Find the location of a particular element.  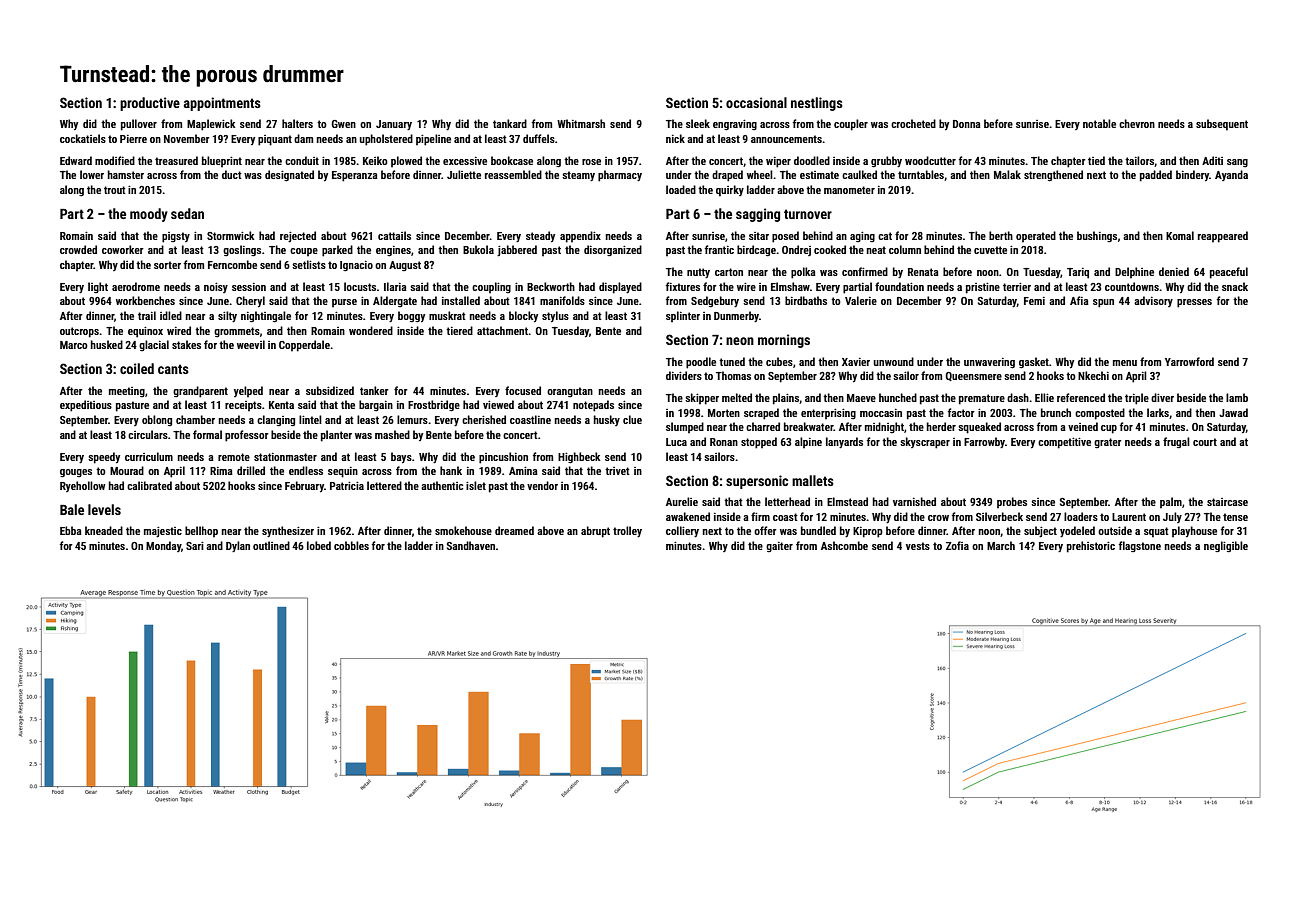

reappeared is located at coordinates (1223, 237).
